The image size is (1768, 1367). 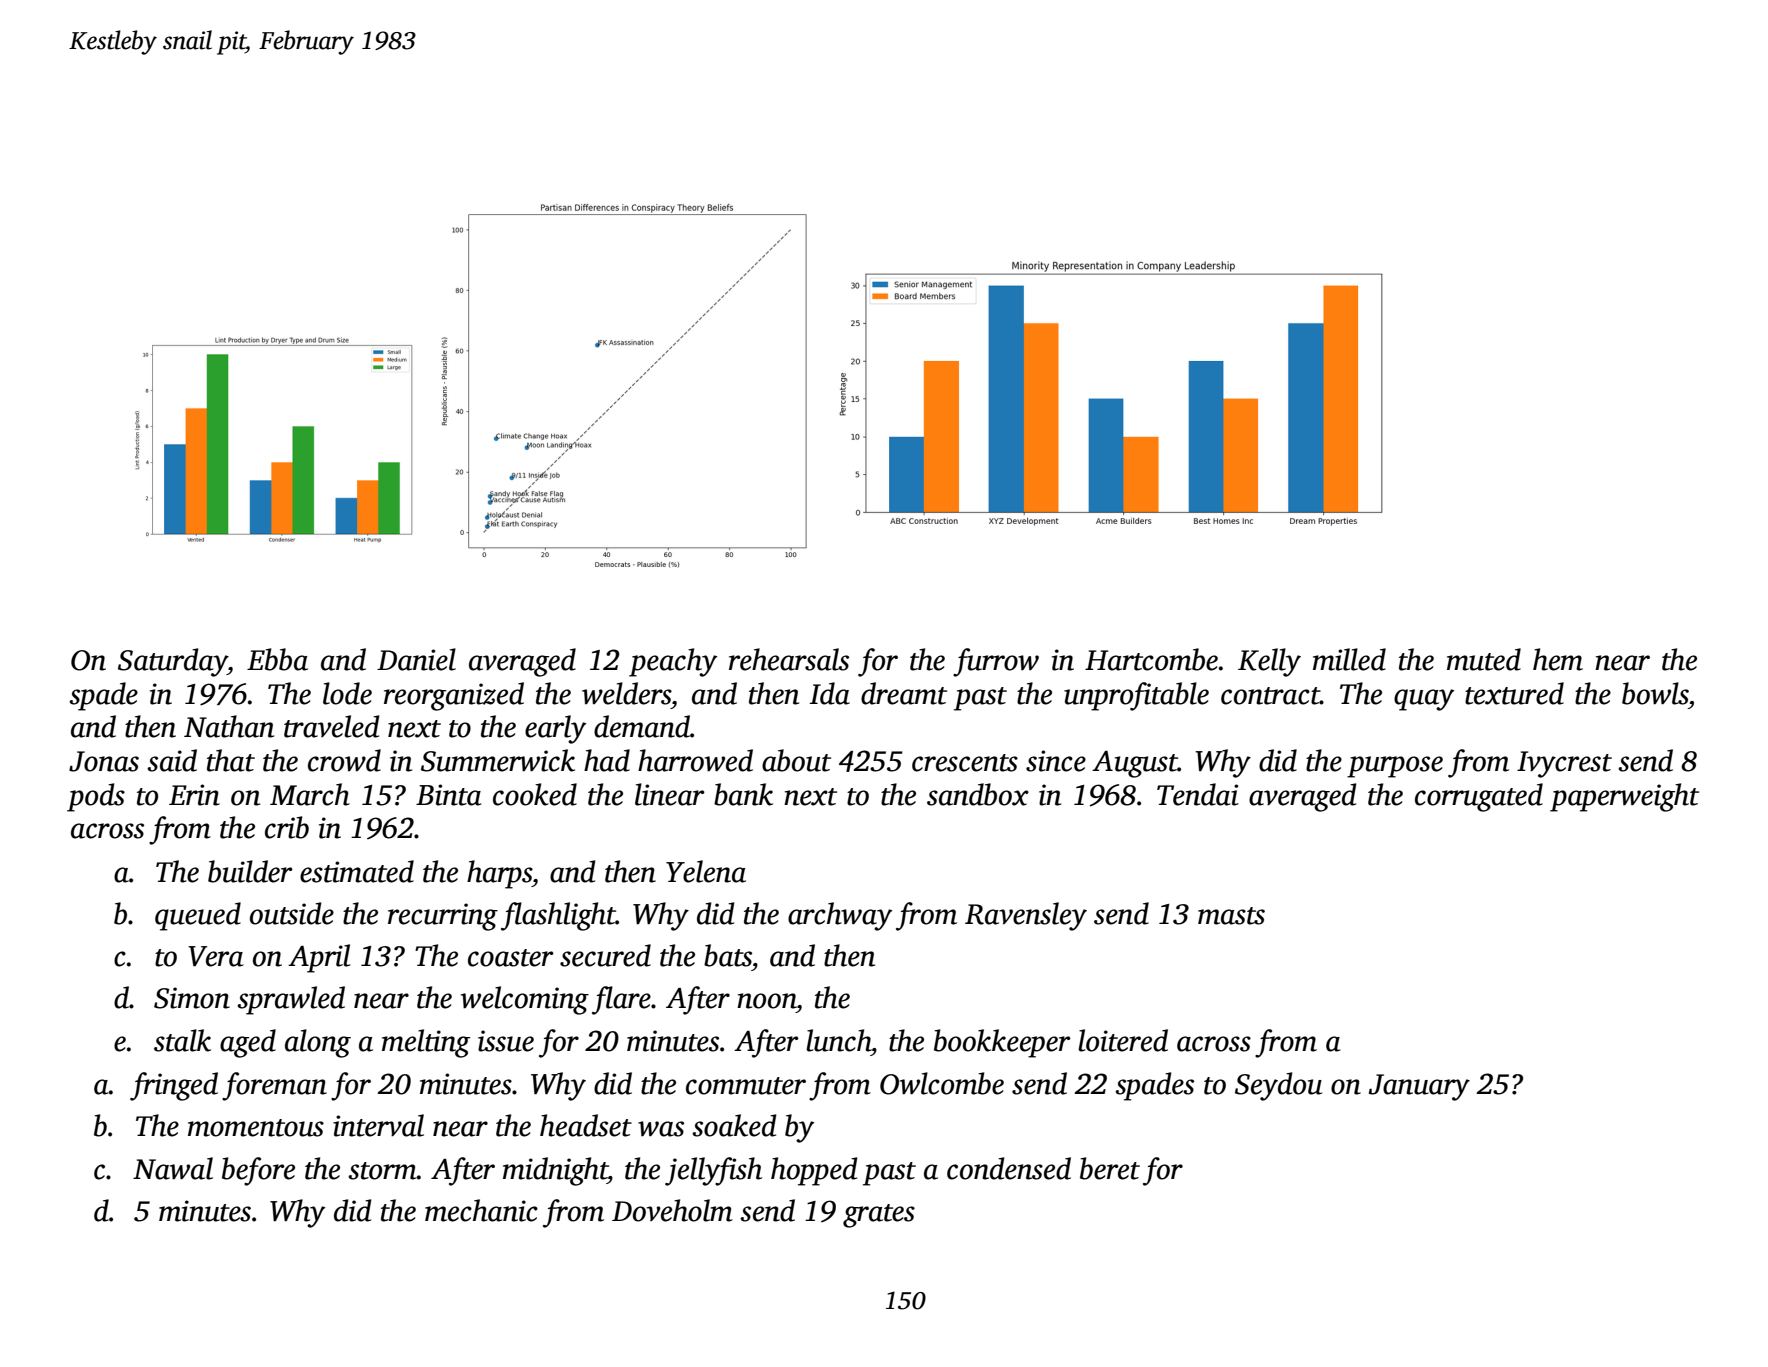 I want to click on hem, so click(x=1558, y=659).
